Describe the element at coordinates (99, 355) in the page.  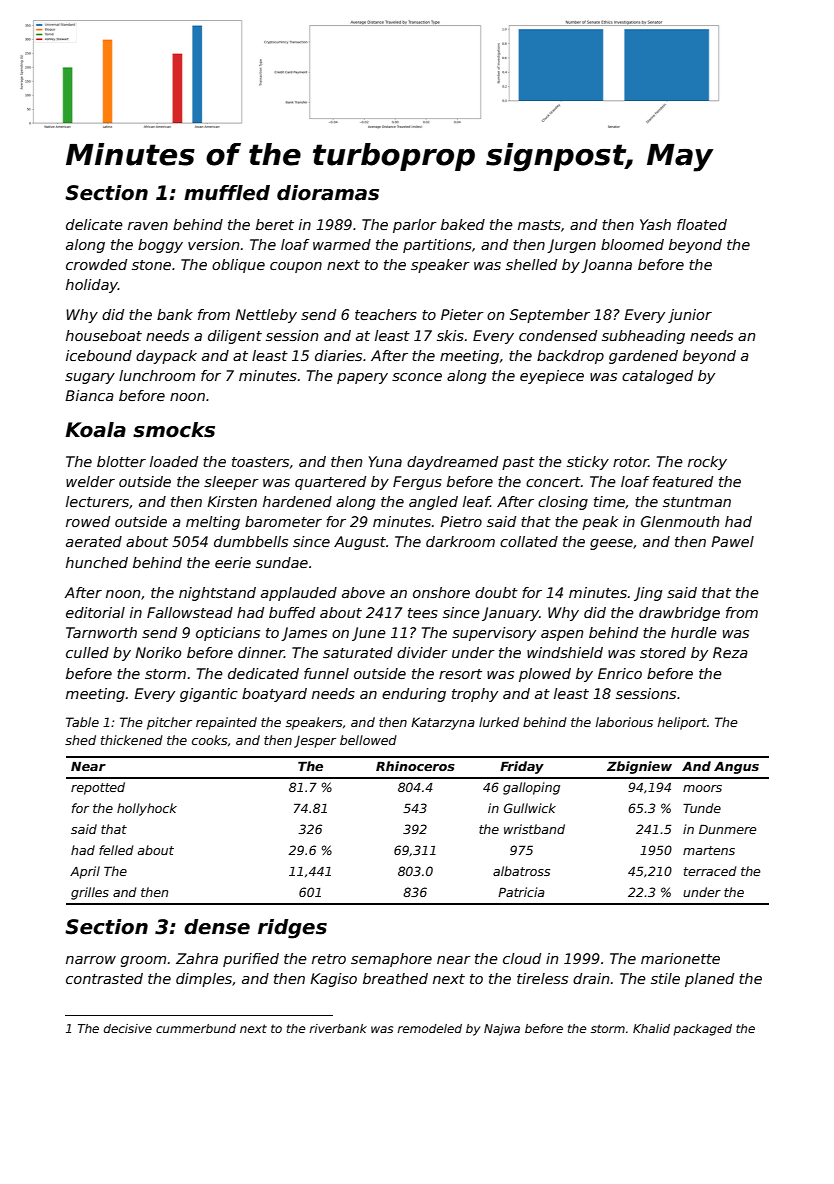
I see `icebound` at that location.
